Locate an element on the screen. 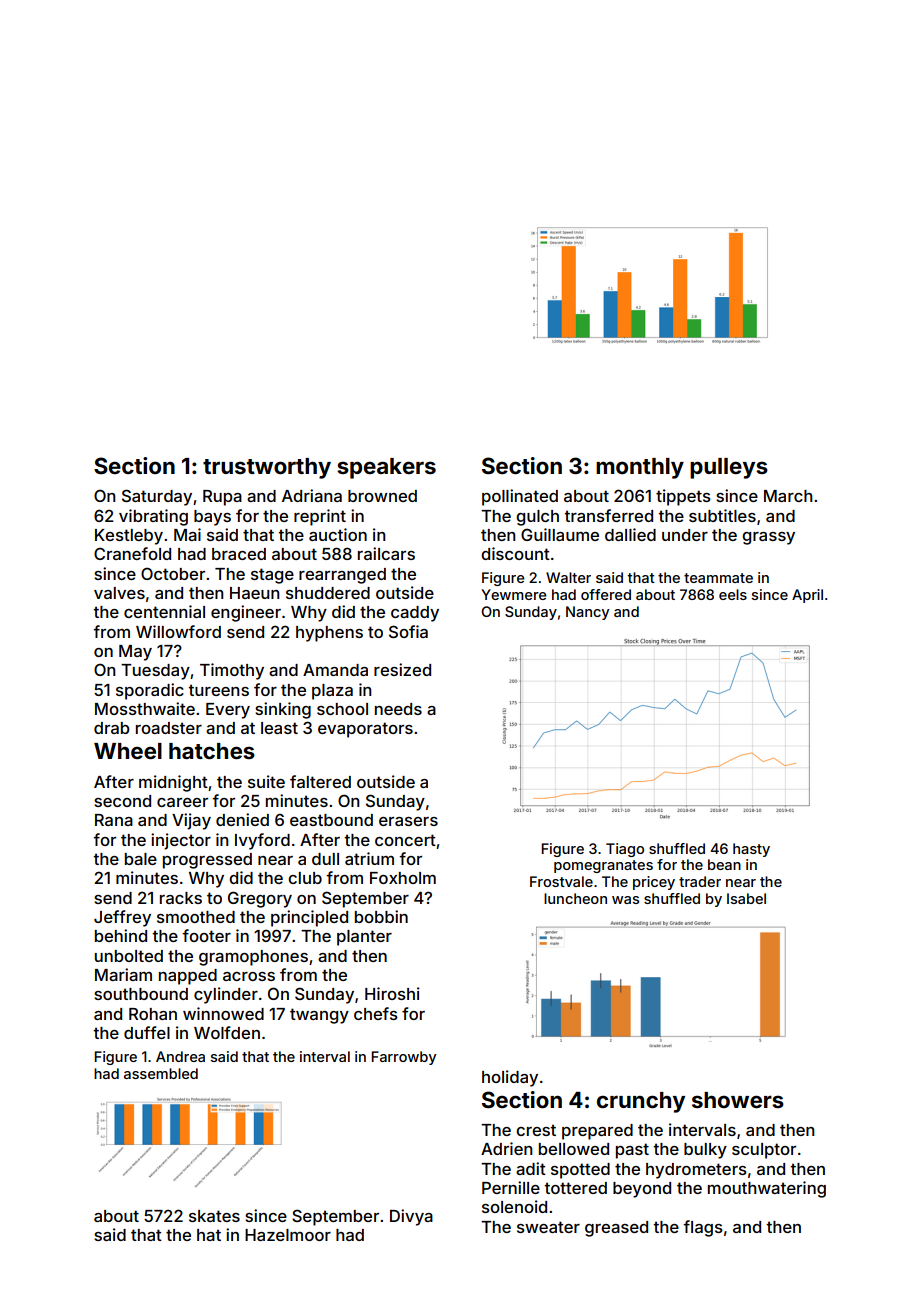 This screenshot has height=1314, width=924. Rupa is located at coordinates (222, 498).
